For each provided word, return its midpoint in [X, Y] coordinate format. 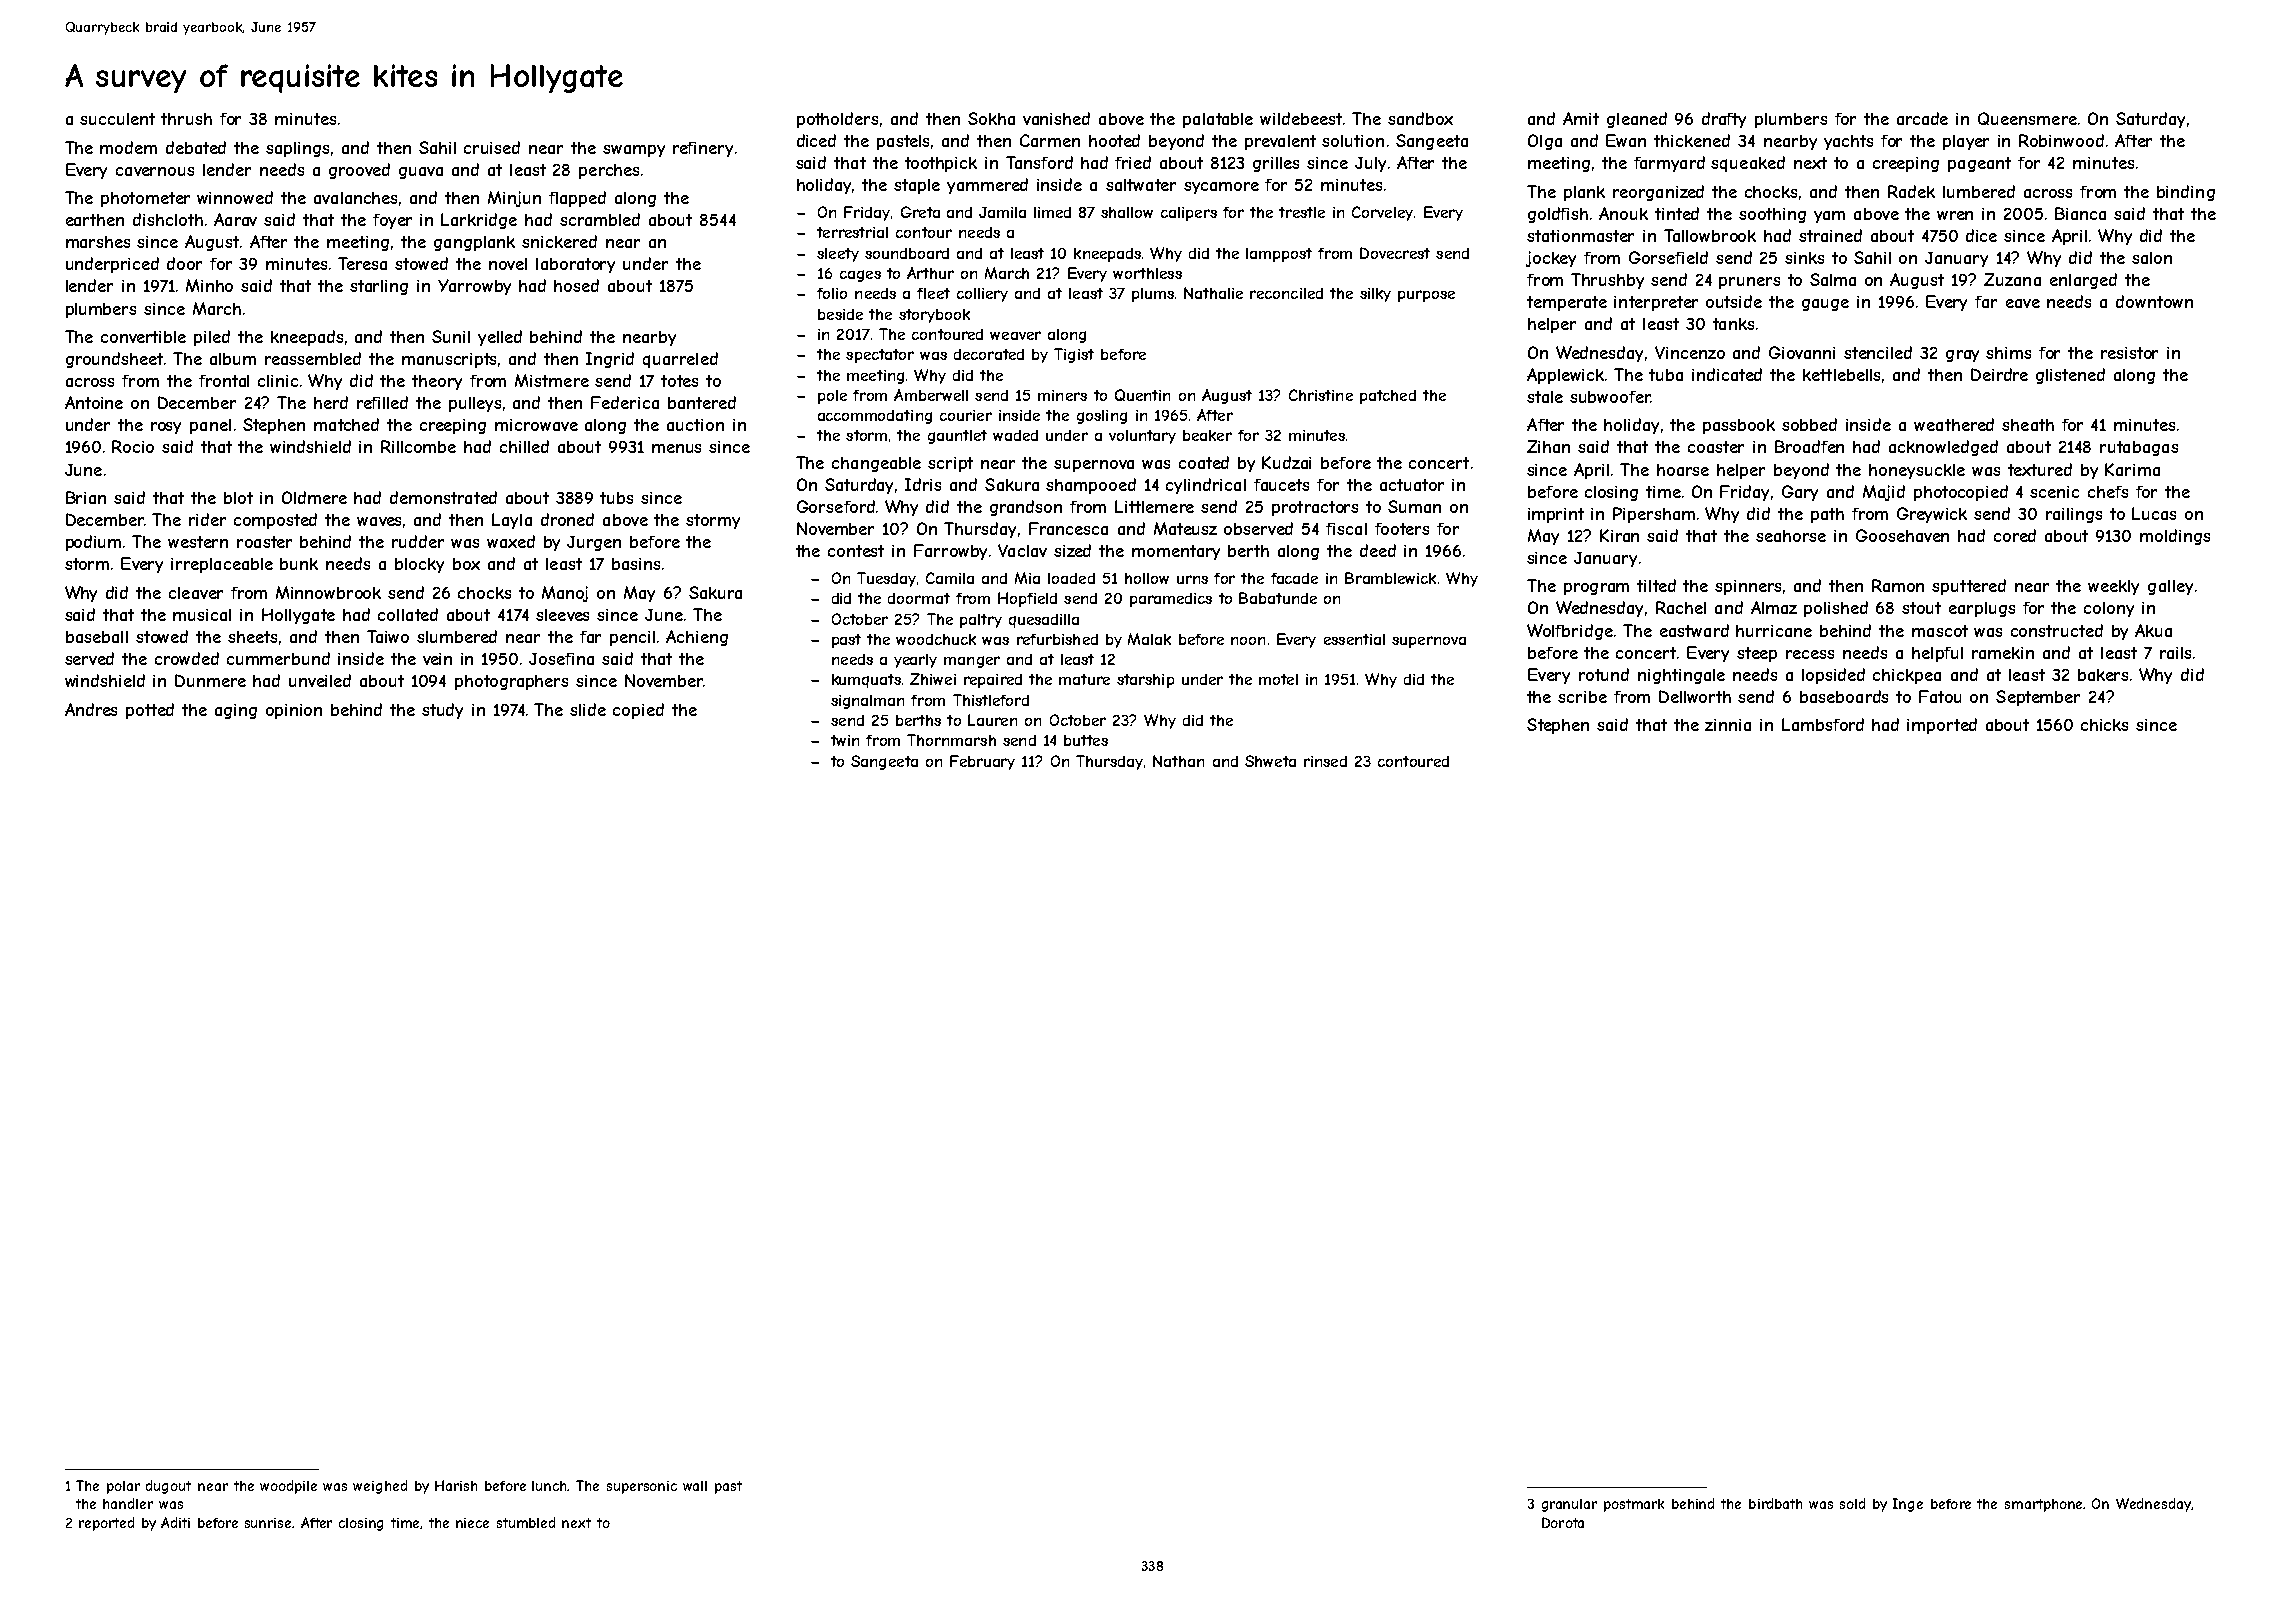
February [982, 762]
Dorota [1563, 1522]
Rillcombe [418, 446]
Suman [1414, 506]
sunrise [268, 1523]
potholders [837, 120]
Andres [91, 709]
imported [1942, 726]
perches [609, 171]
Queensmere [2027, 118]
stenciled [1878, 352]
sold [1852, 1503]
